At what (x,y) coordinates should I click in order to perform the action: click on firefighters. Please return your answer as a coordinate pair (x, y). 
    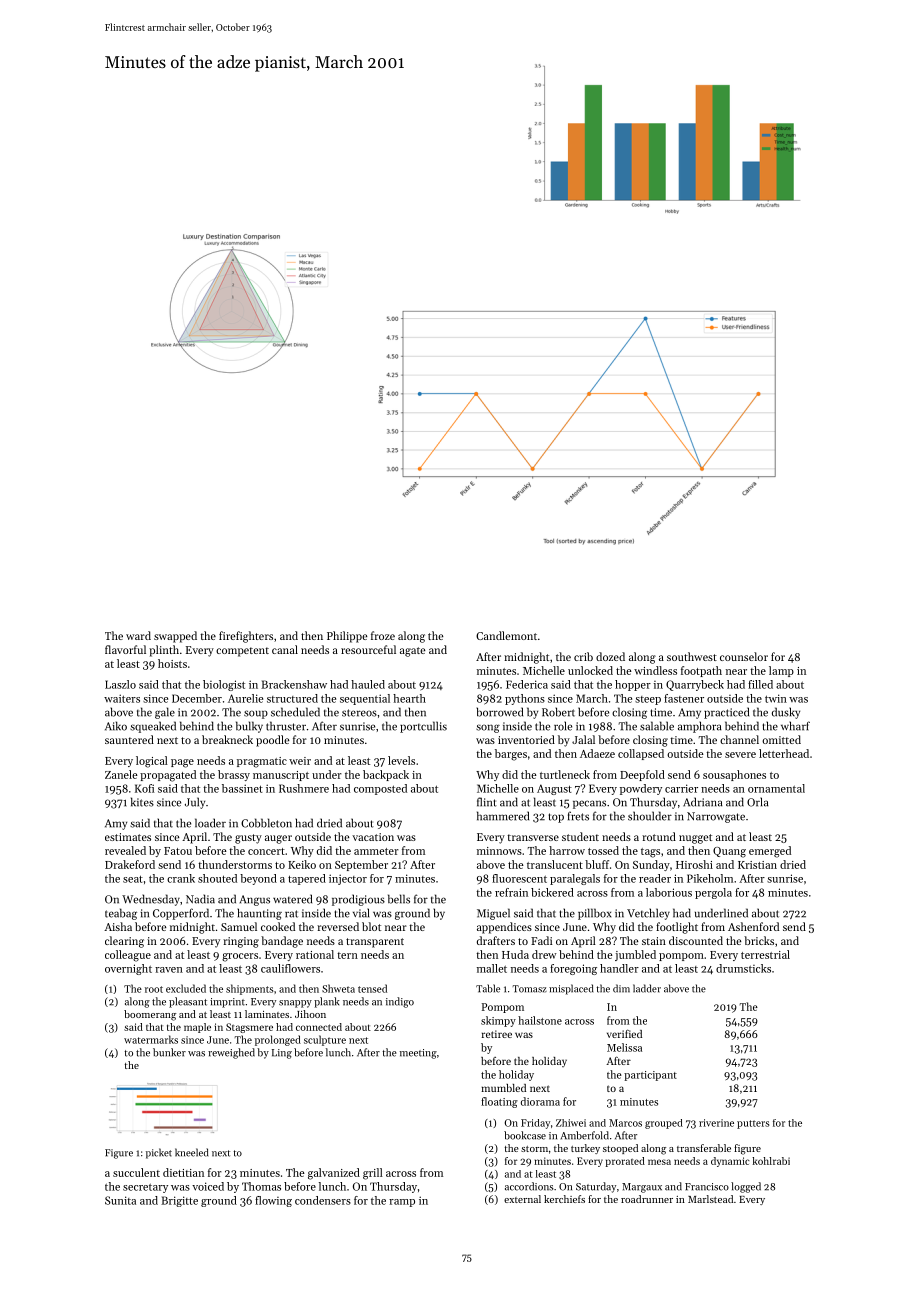
    Looking at the image, I should click on (246, 637).
